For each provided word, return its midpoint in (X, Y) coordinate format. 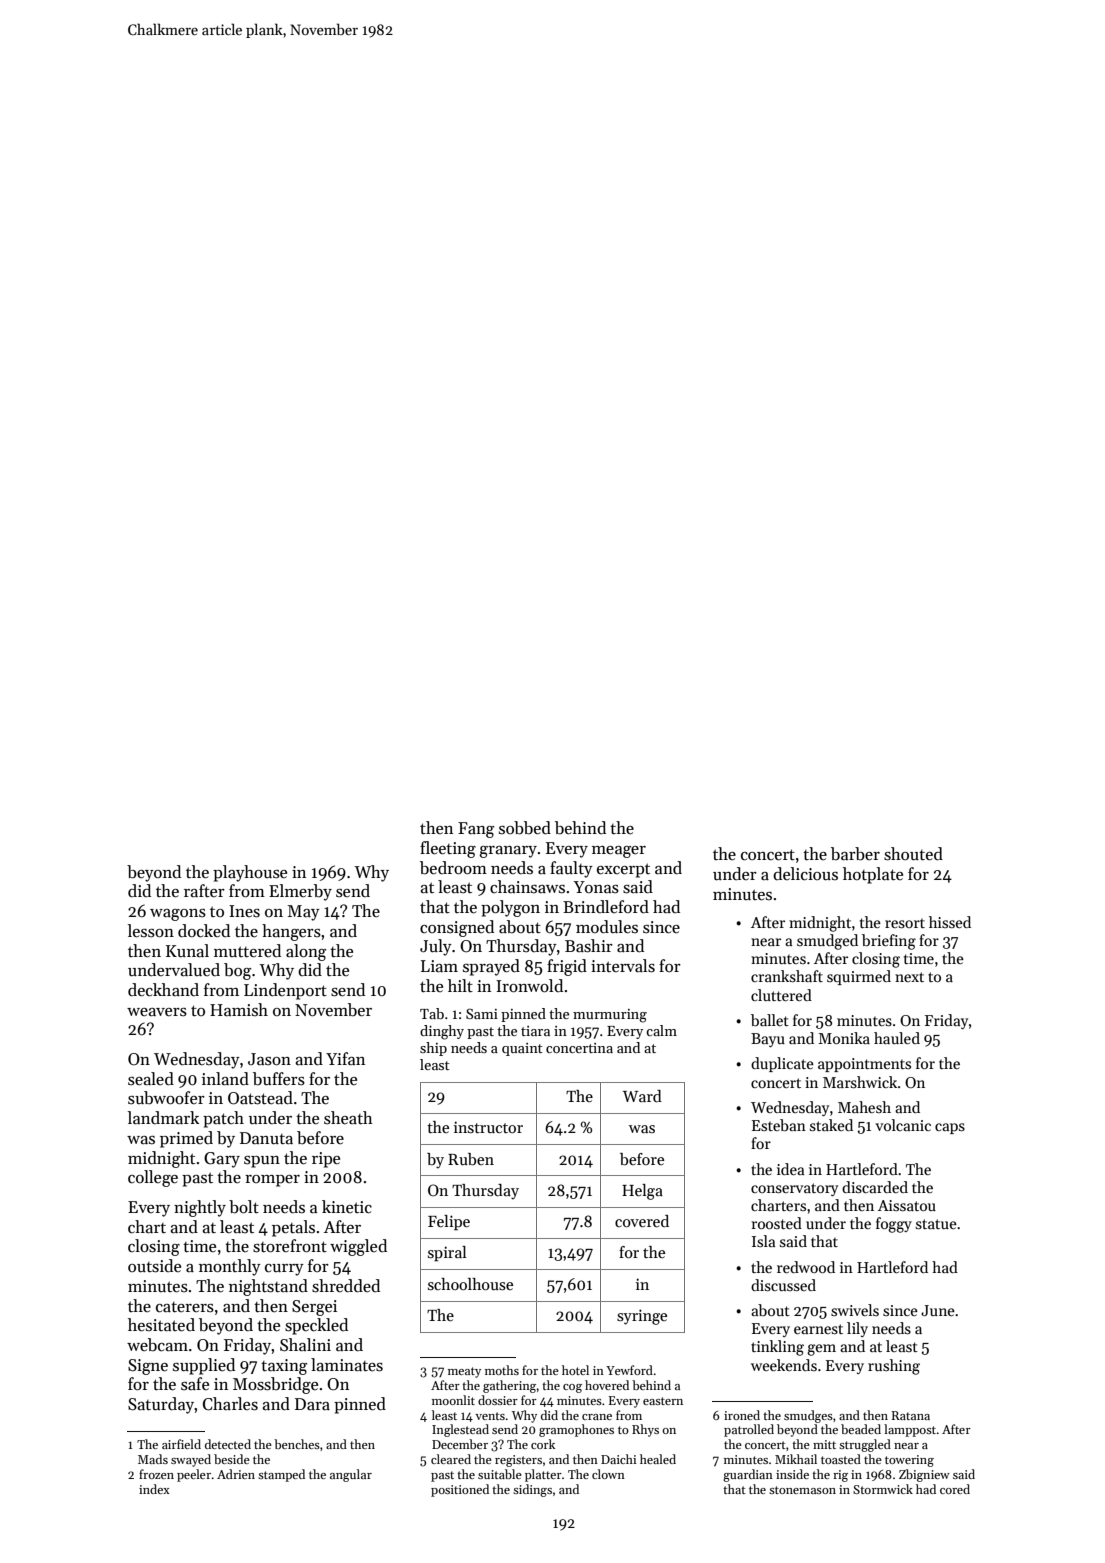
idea (790, 1169)
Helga (642, 1192)
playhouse (250, 873)
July (436, 947)
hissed (950, 922)
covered (642, 1221)
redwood (806, 1267)
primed (186, 1139)
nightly (200, 1208)
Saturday (161, 1405)
